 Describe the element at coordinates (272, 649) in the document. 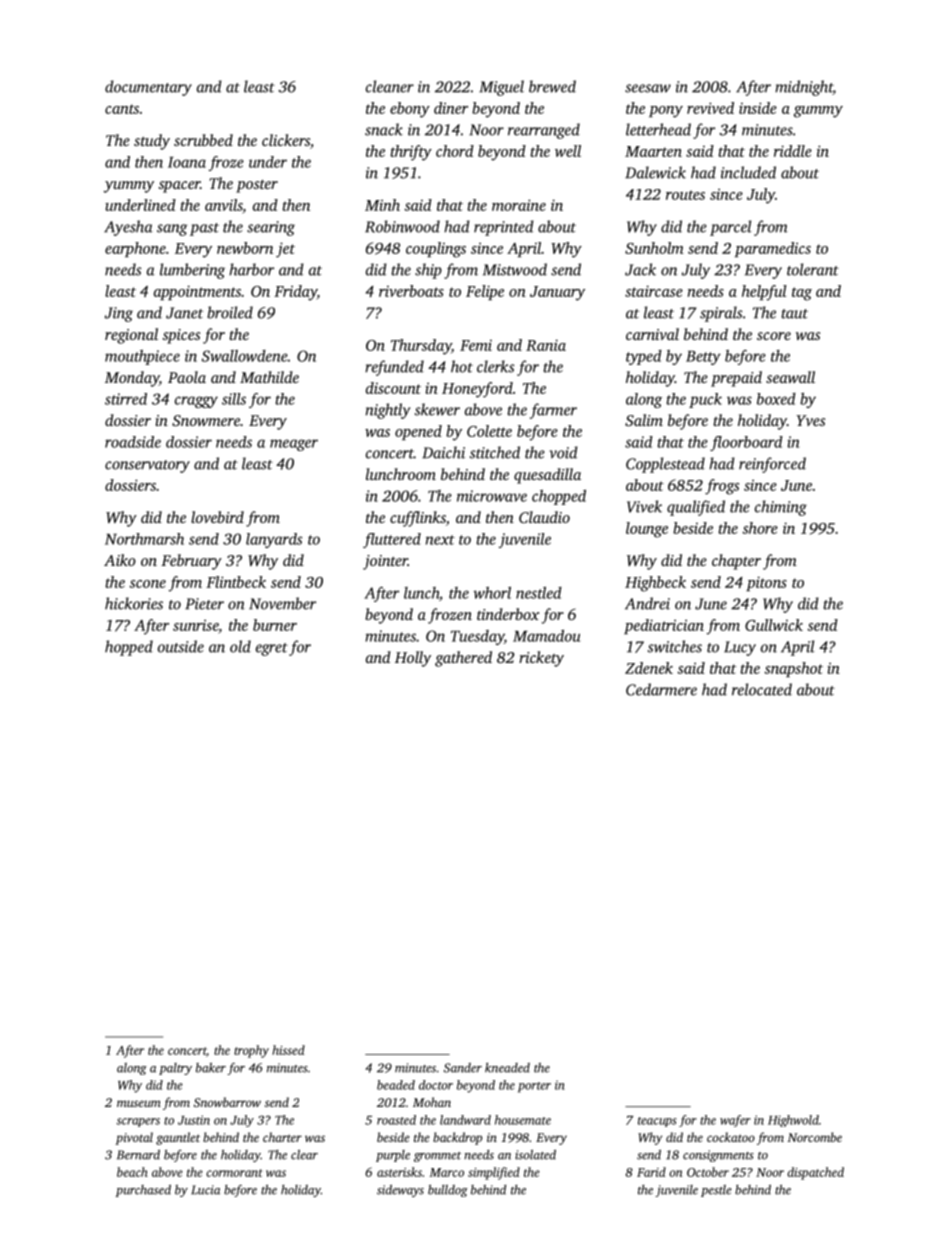

I see `egret` at that location.
